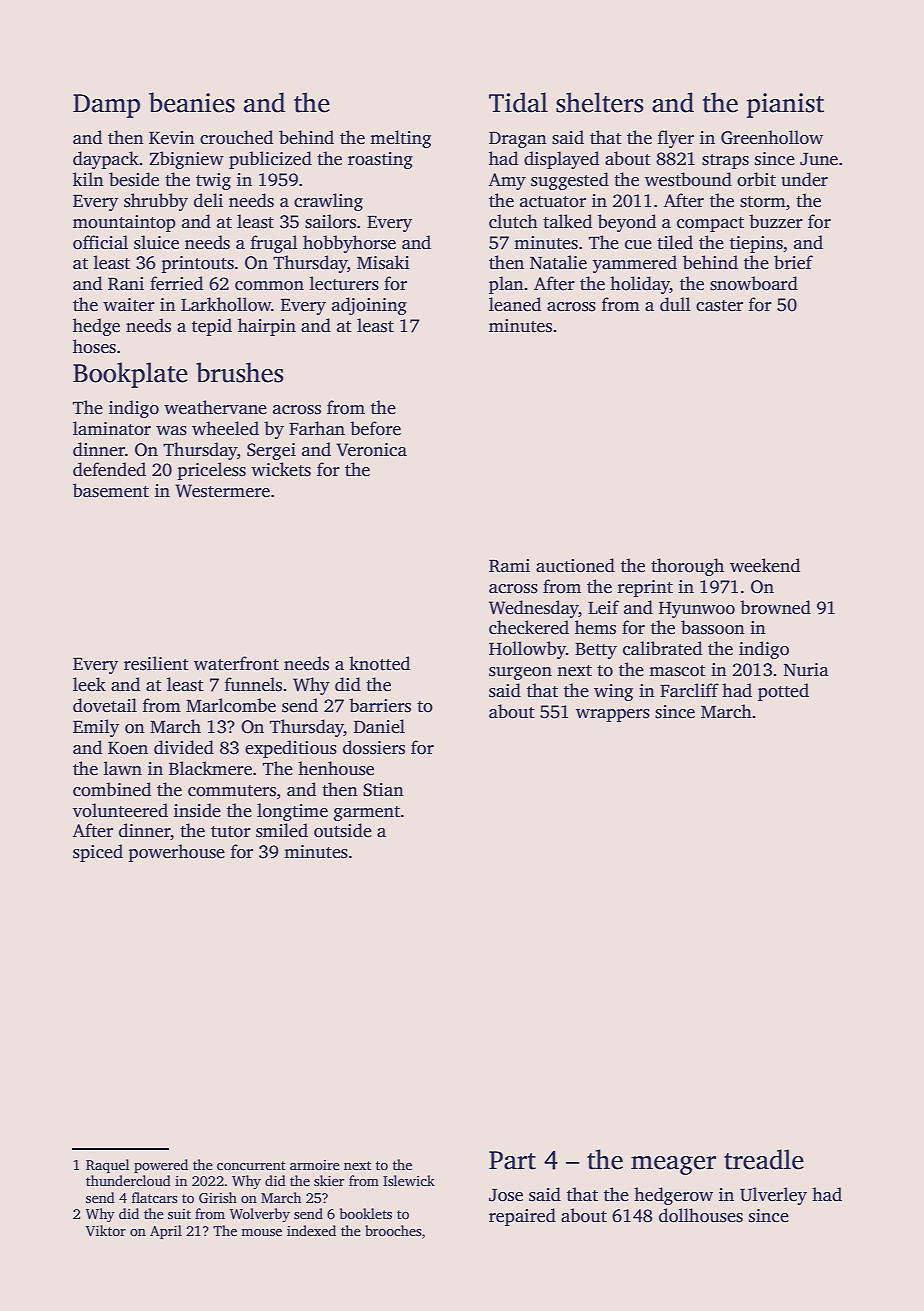 The height and width of the image is (1311, 924). What do you see at coordinates (371, 450) in the image?
I see `Veronica` at bounding box center [371, 450].
